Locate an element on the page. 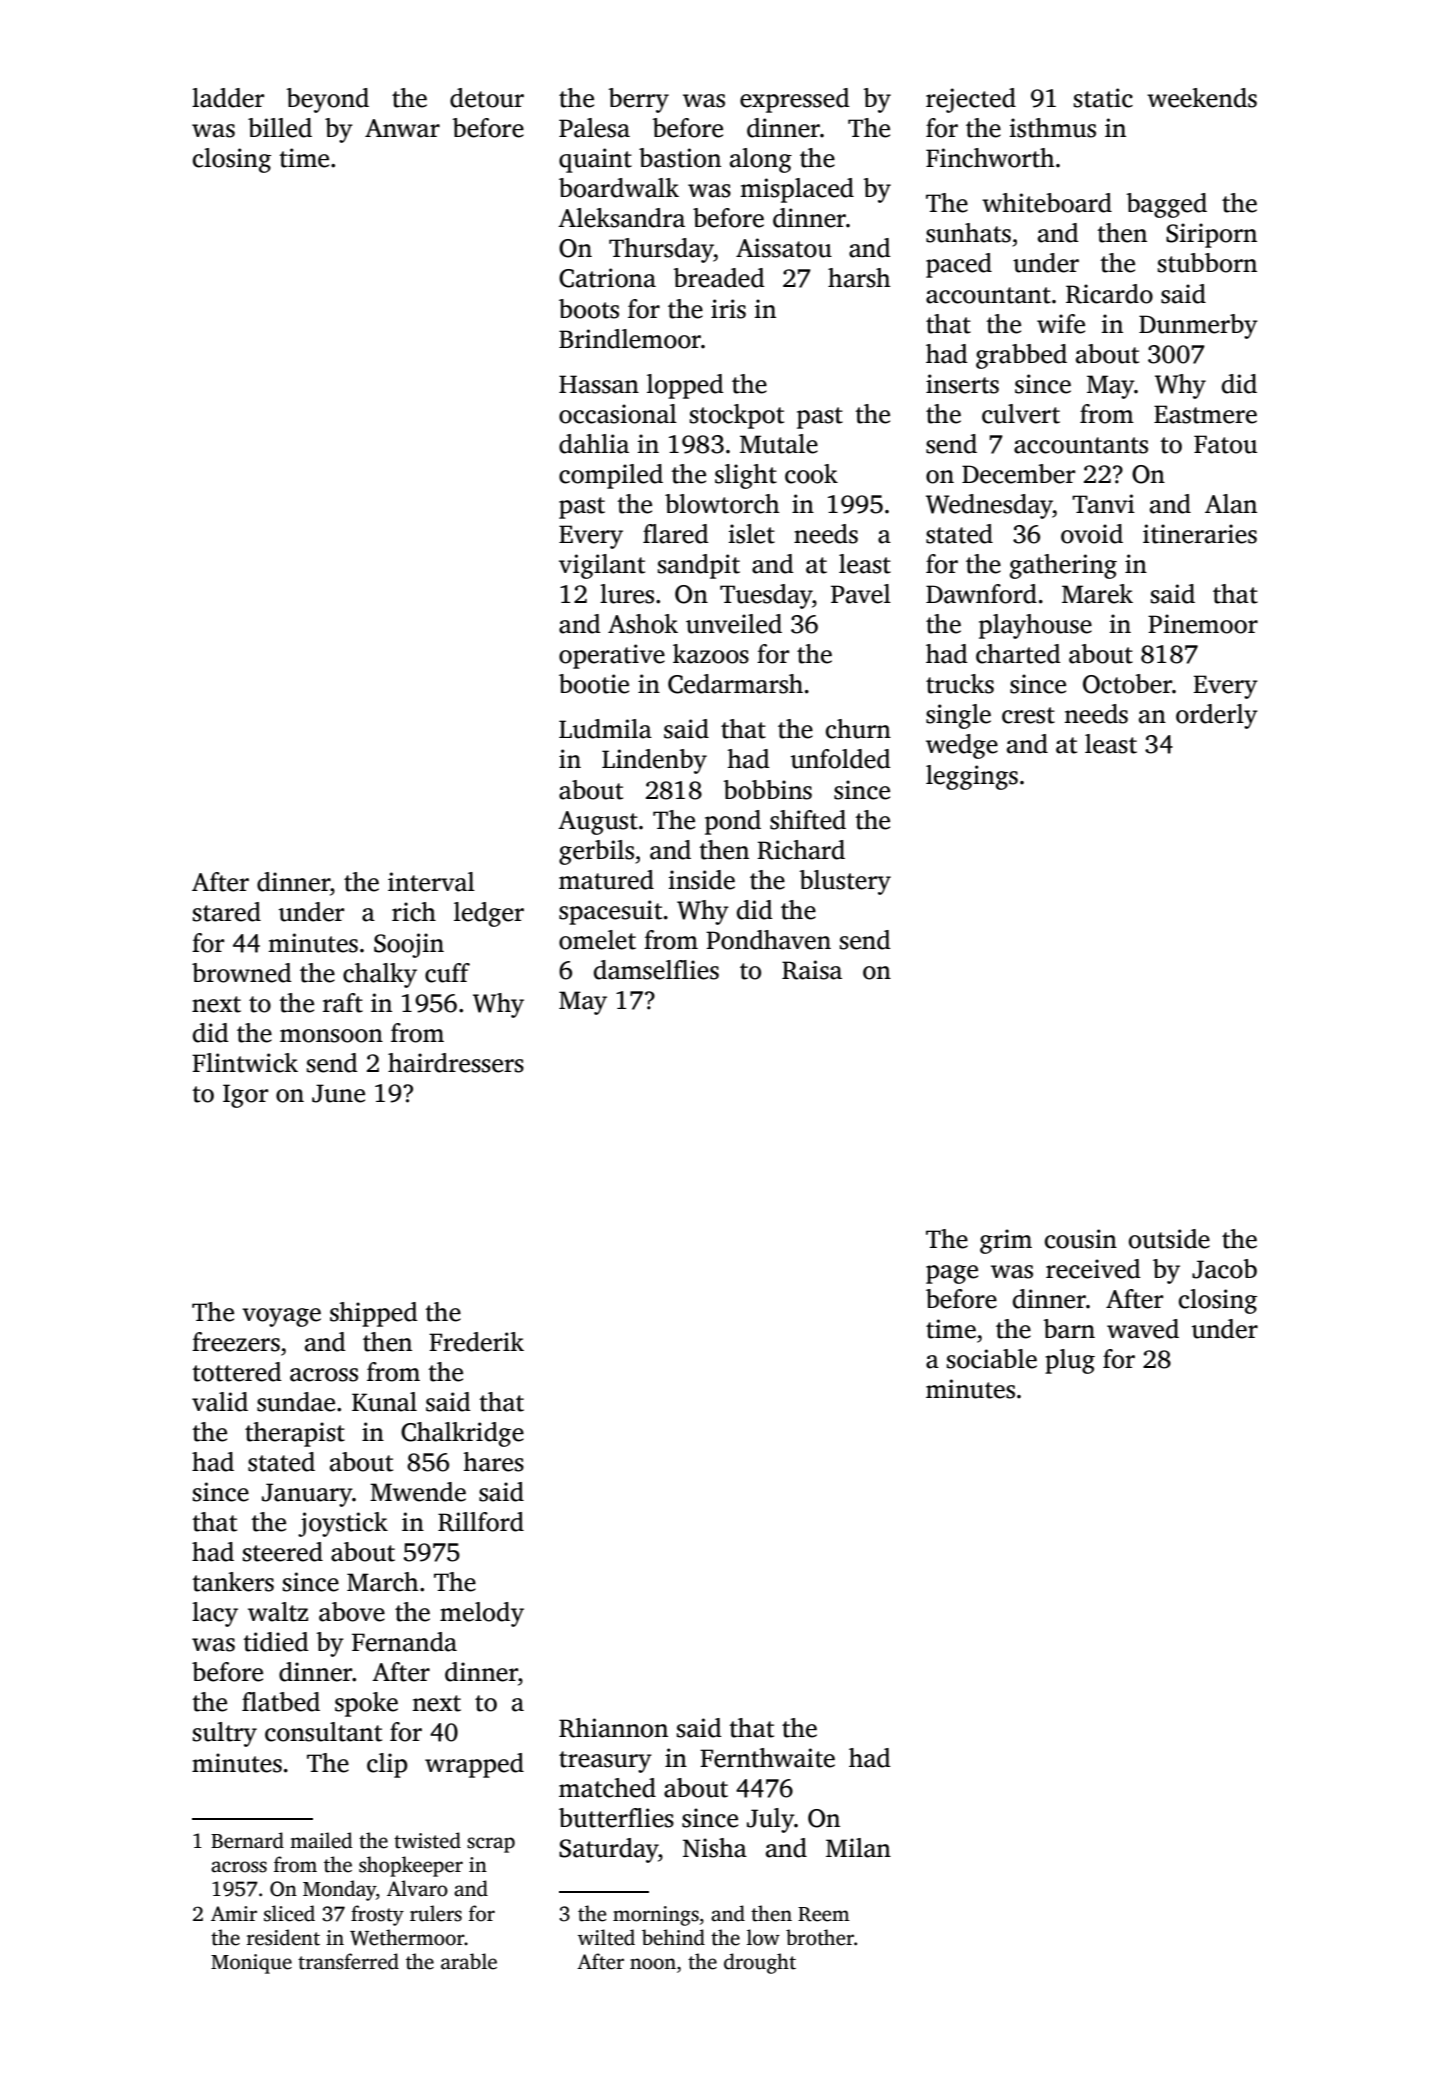  Milan is located at coordinates (858, 1848).
